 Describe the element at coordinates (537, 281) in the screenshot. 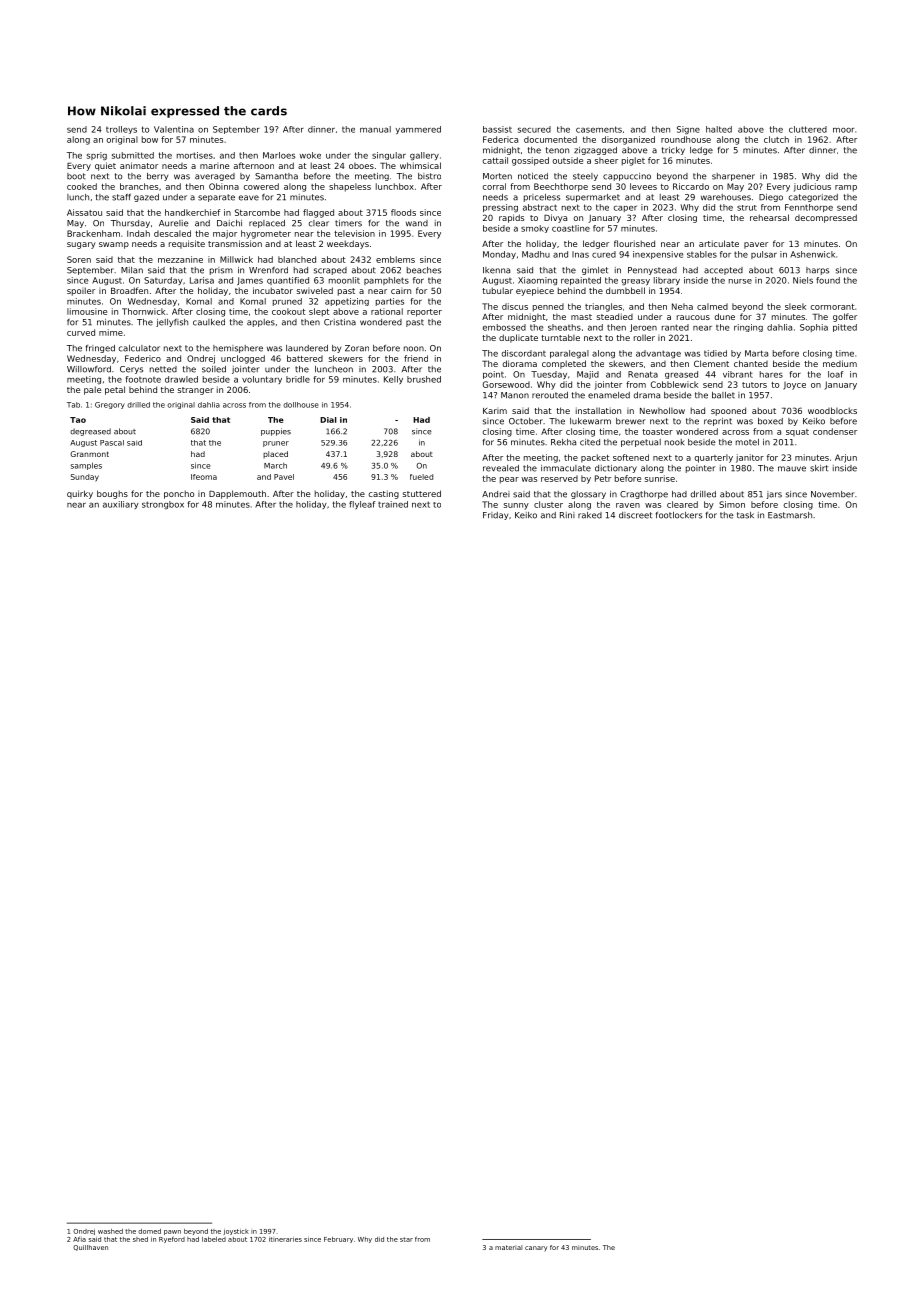

I see `Xiaoming` at that location.
